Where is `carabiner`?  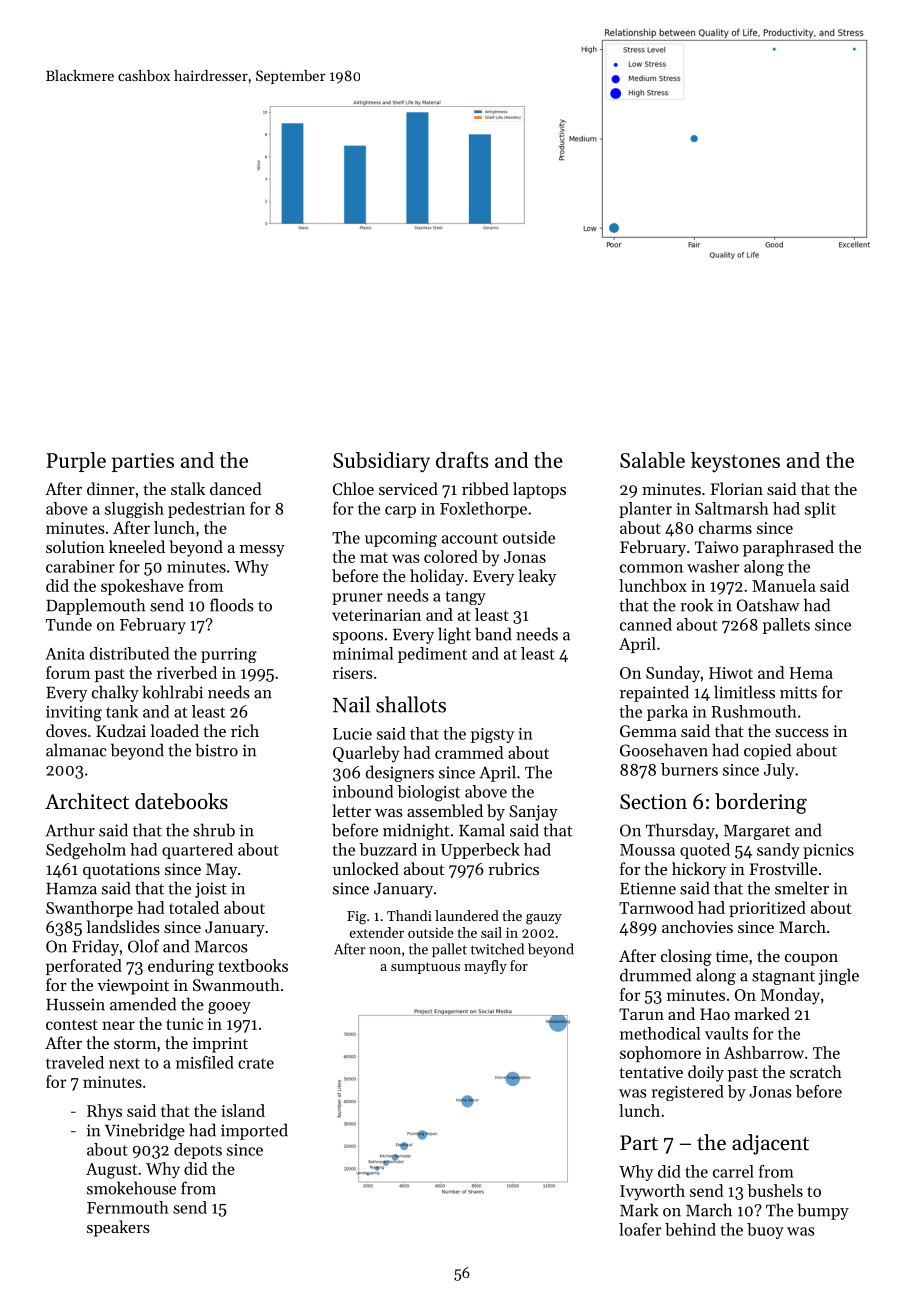
carabiner is located at coordinates (80, 566).
